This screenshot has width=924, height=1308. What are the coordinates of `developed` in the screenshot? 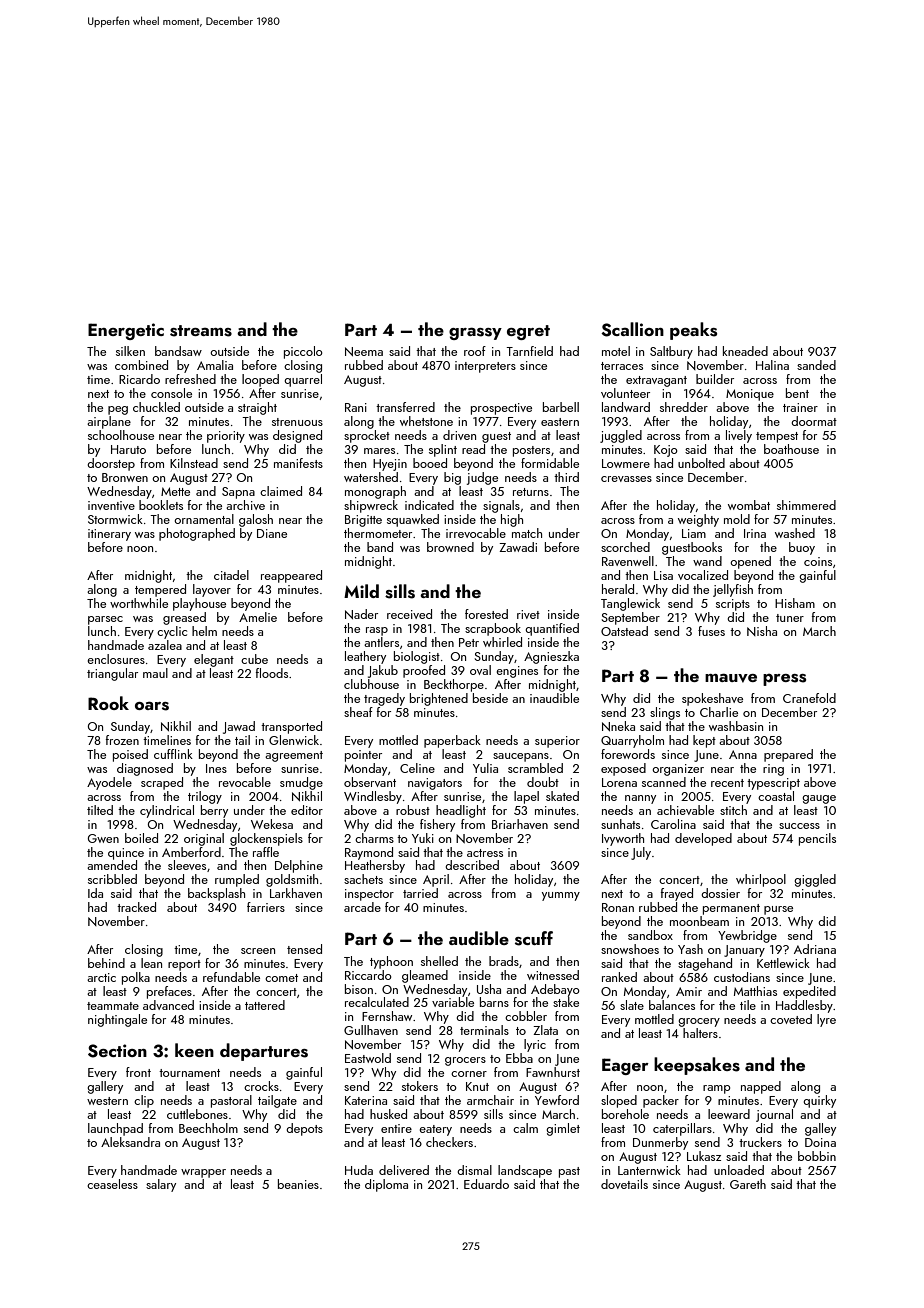 It's located at (703, 839).
